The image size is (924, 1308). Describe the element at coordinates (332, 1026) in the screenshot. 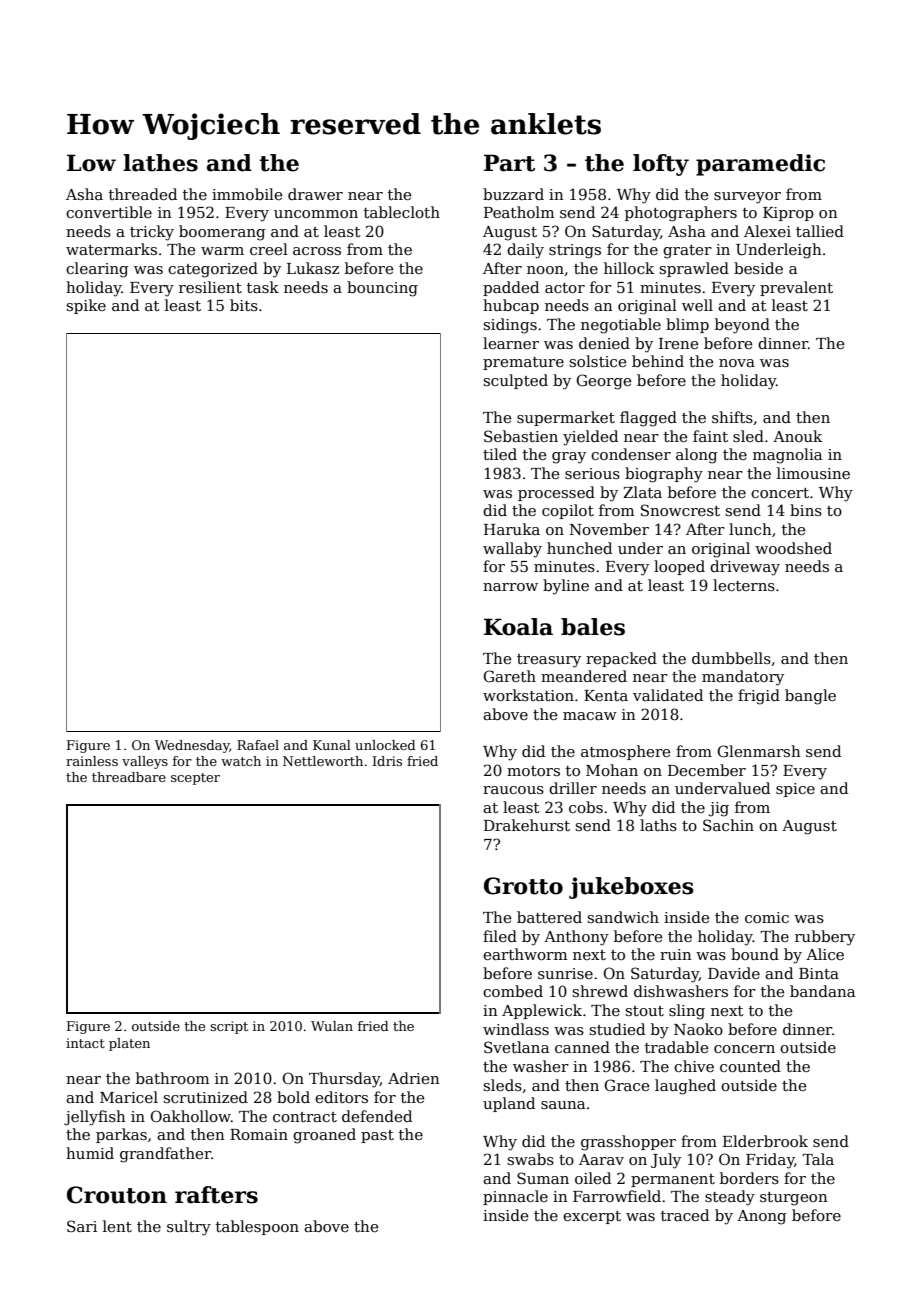

I see `Wulan` at that location.
